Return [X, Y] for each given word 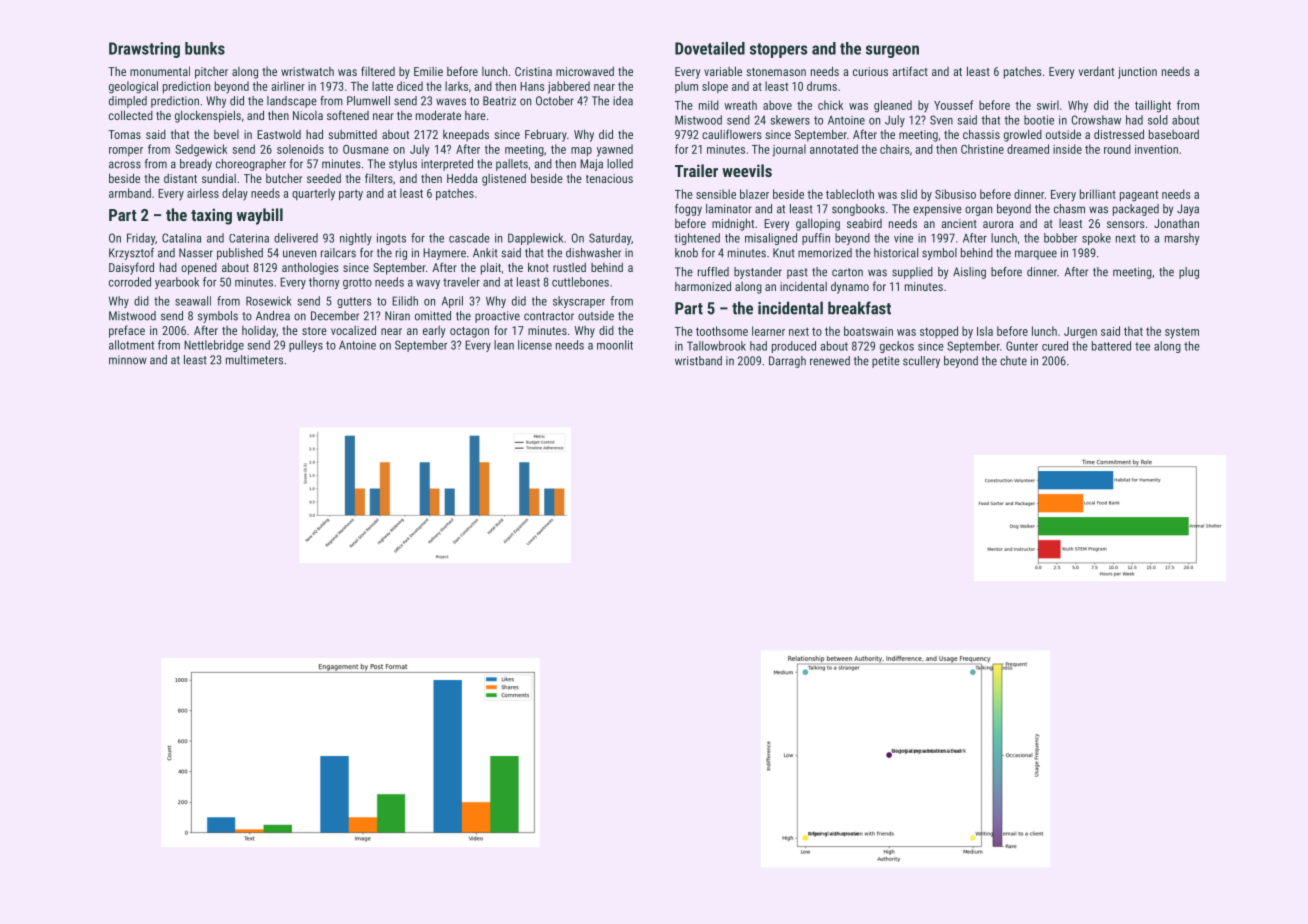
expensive [937, 210]
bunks [205, 48]
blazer [754, 194]
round [1117, 149]
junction [1137, 73]
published [240, 254]
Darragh [787, 362]
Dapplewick [535, 239]
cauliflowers [732, 134]
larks [456, 86]
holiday [259, 331]
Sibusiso [955, 194]
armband [130, 193]
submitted [352, 134]
